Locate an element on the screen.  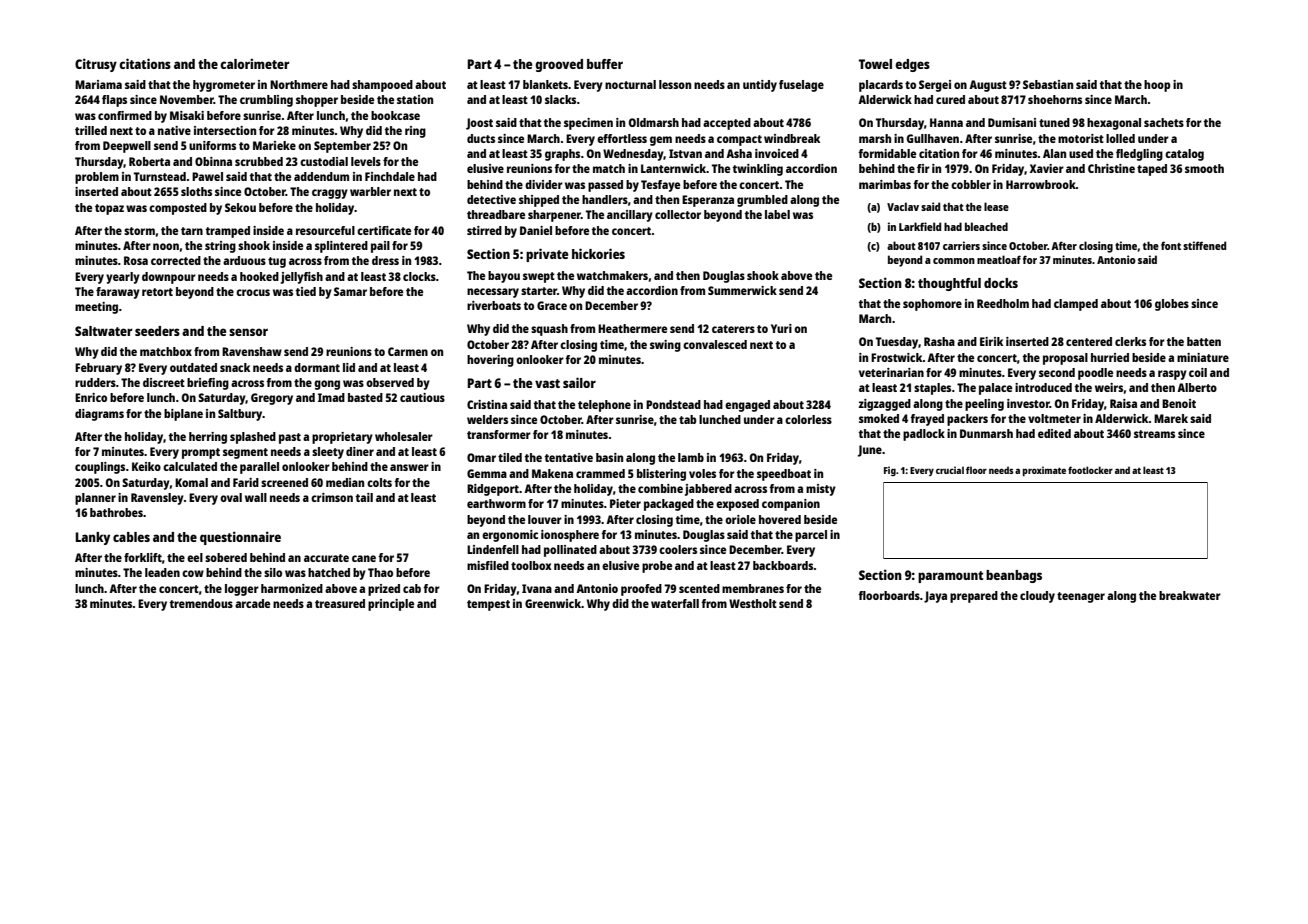
twinkling is located at coordinates (758, 170).
